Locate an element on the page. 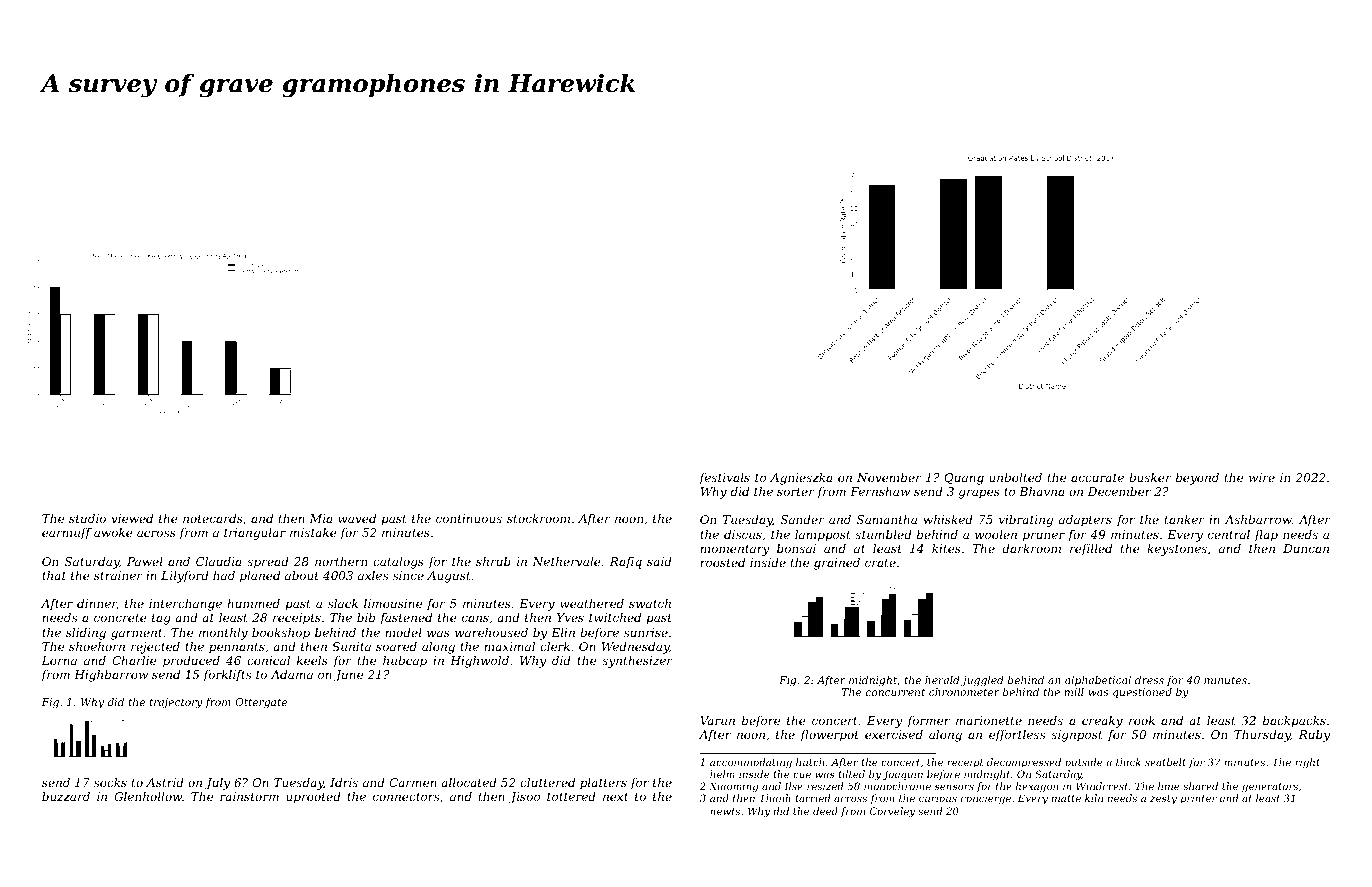 The height and width of the image is (887, 1372). Mia is located at coordinates (321, 518).
